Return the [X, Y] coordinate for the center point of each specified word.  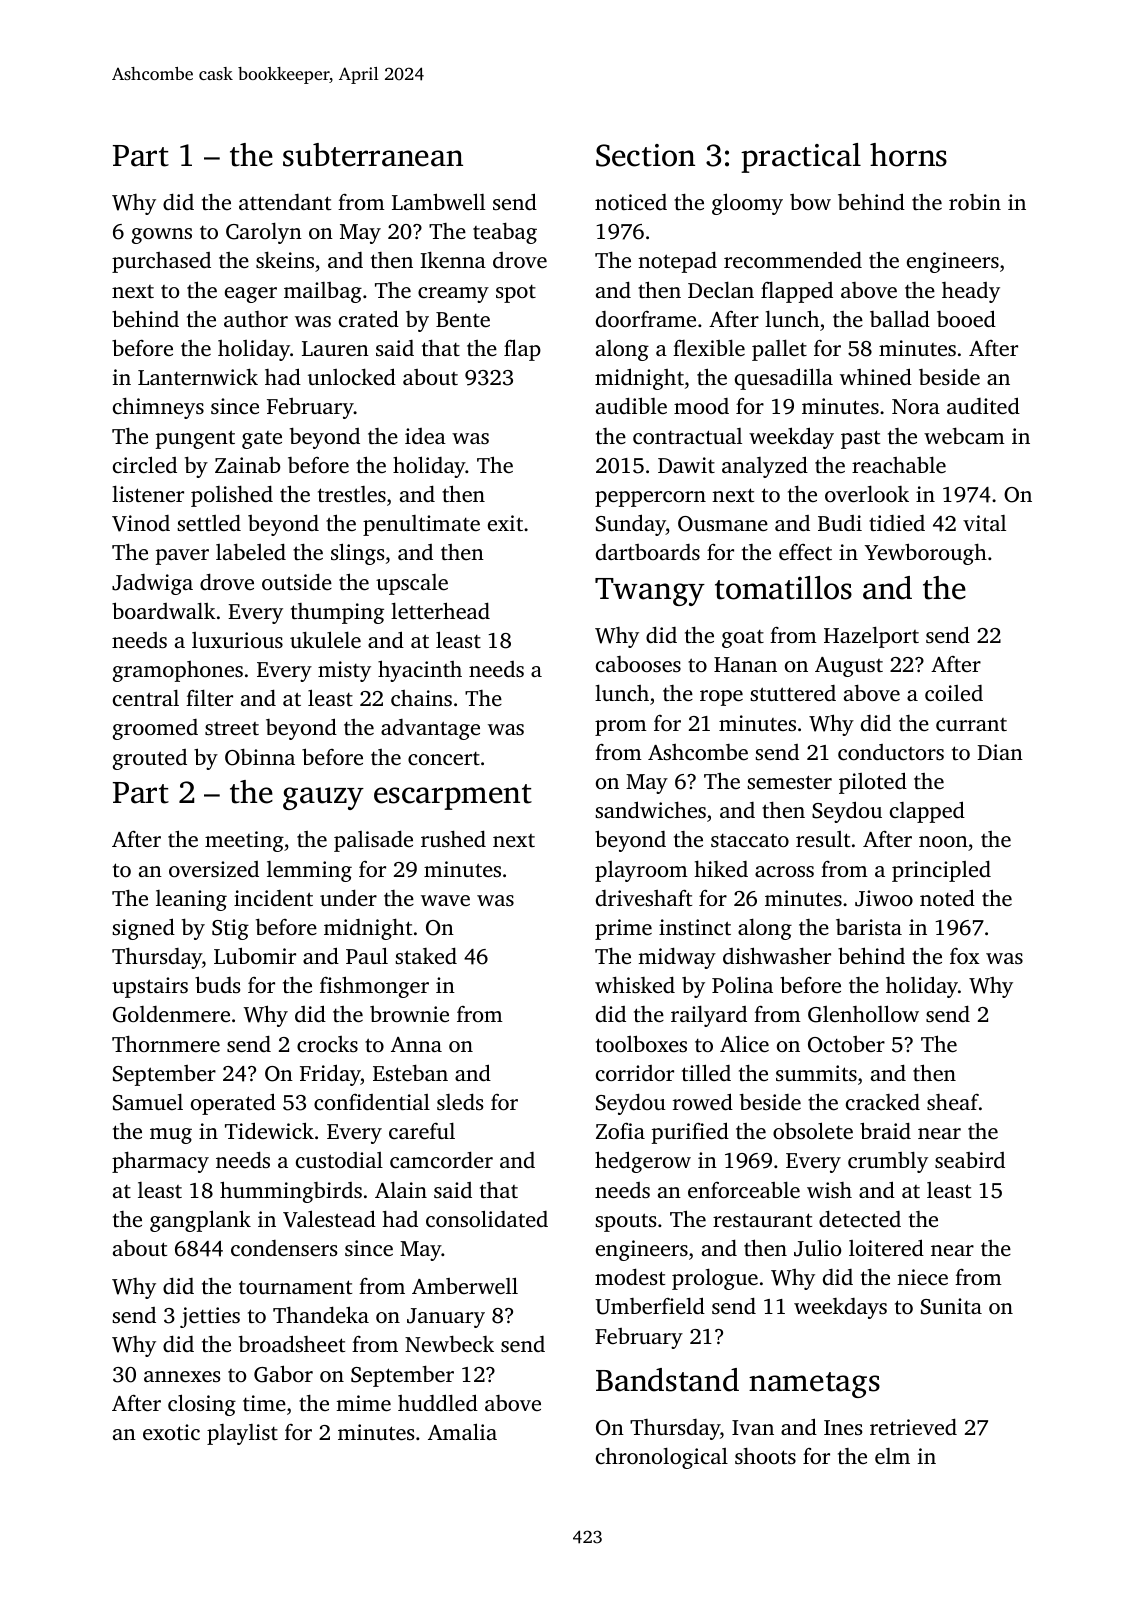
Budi [840, 523]
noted [947, 897]
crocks [327, 1044]
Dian [1000, 752]
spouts [625, 1222]
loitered [886, 1247]
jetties [210, 1317]
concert [444, 758]
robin [975, 202]
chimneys [158, 408]
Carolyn [264, 233]
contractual [687, 436]
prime [623, 929]
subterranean [373, 155]
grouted [150, 759]
